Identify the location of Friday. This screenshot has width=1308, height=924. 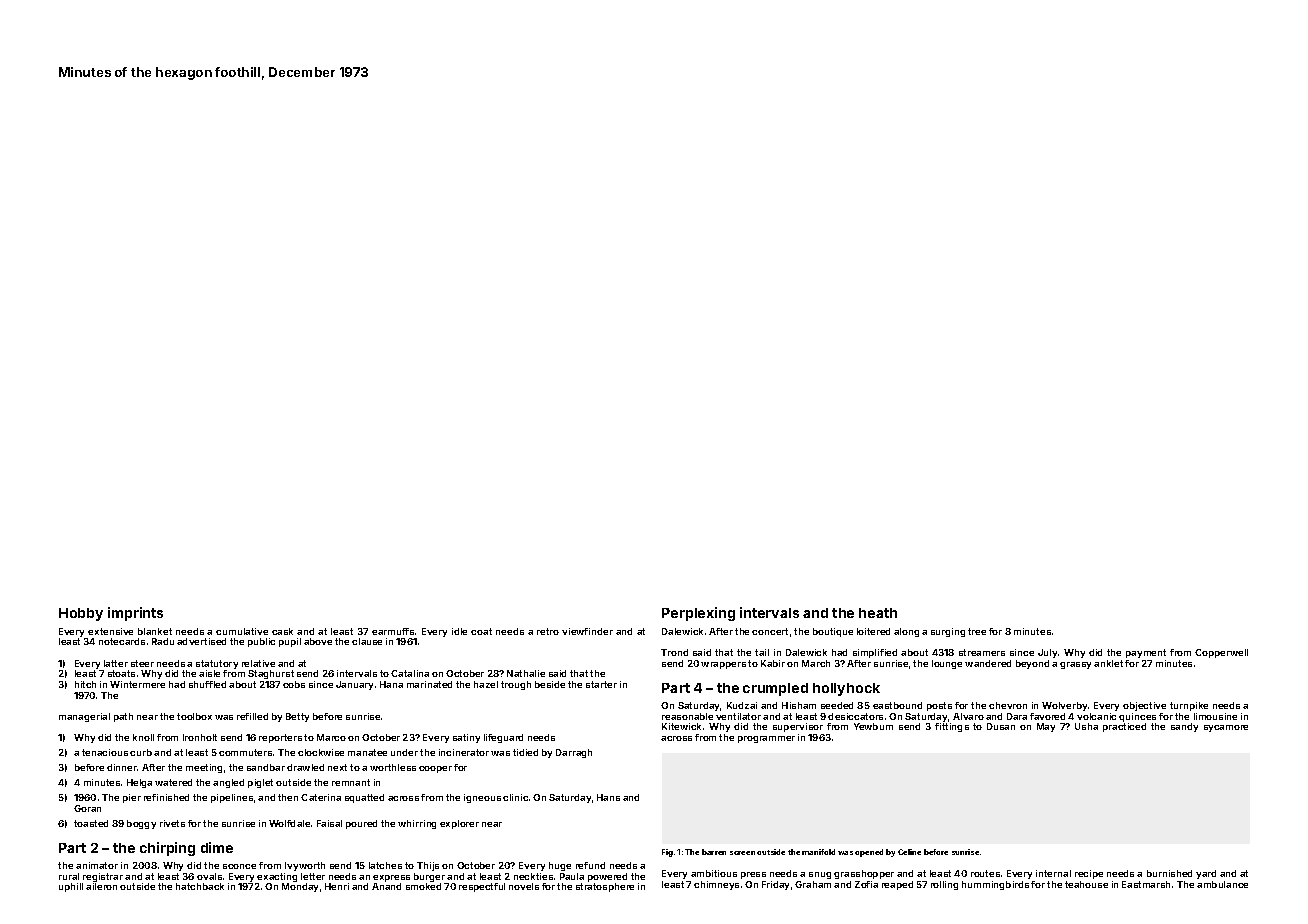
(775, 885).
